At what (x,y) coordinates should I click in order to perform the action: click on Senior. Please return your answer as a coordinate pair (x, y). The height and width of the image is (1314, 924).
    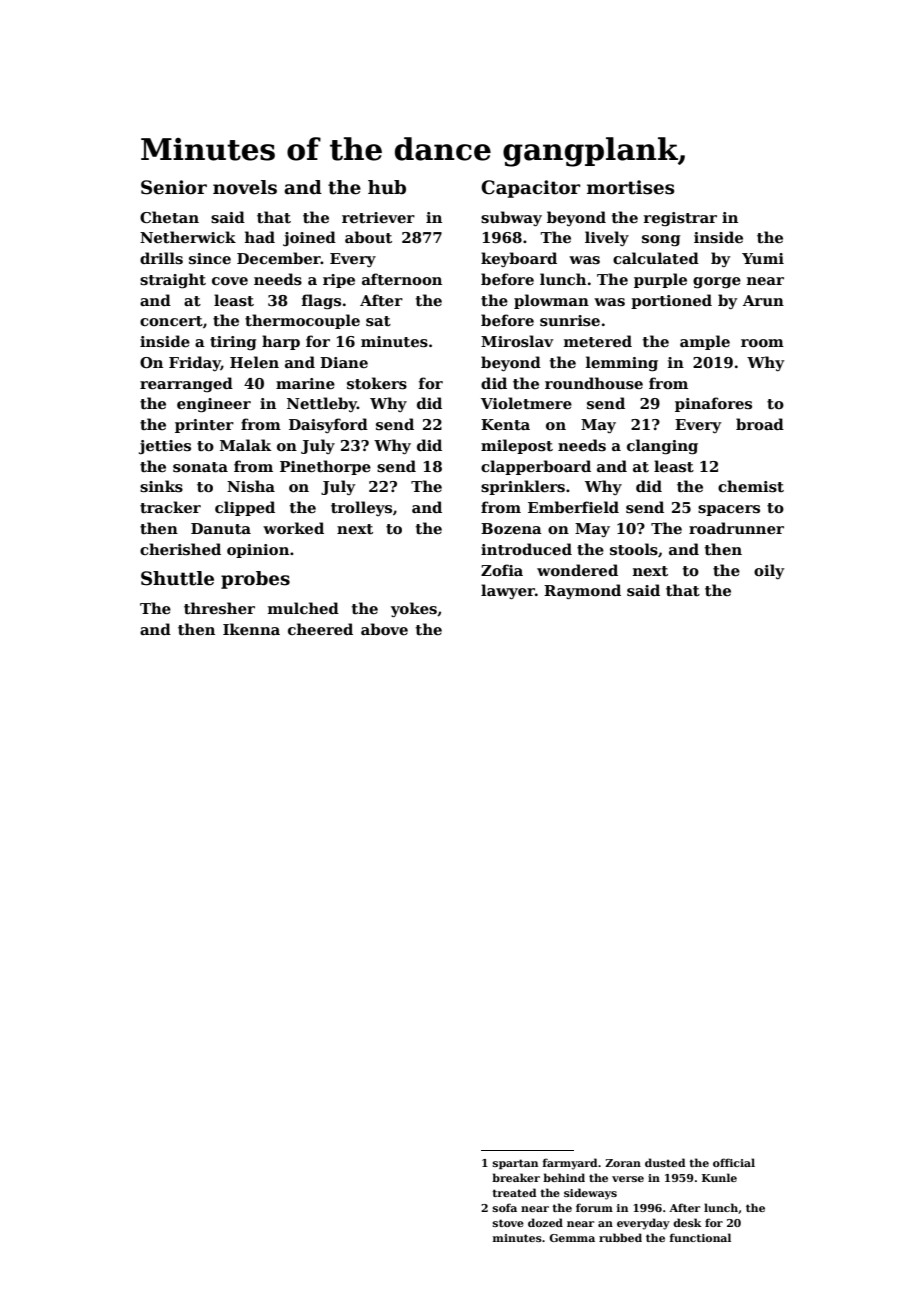
    Looking at the image, I should click on (174, 187).
